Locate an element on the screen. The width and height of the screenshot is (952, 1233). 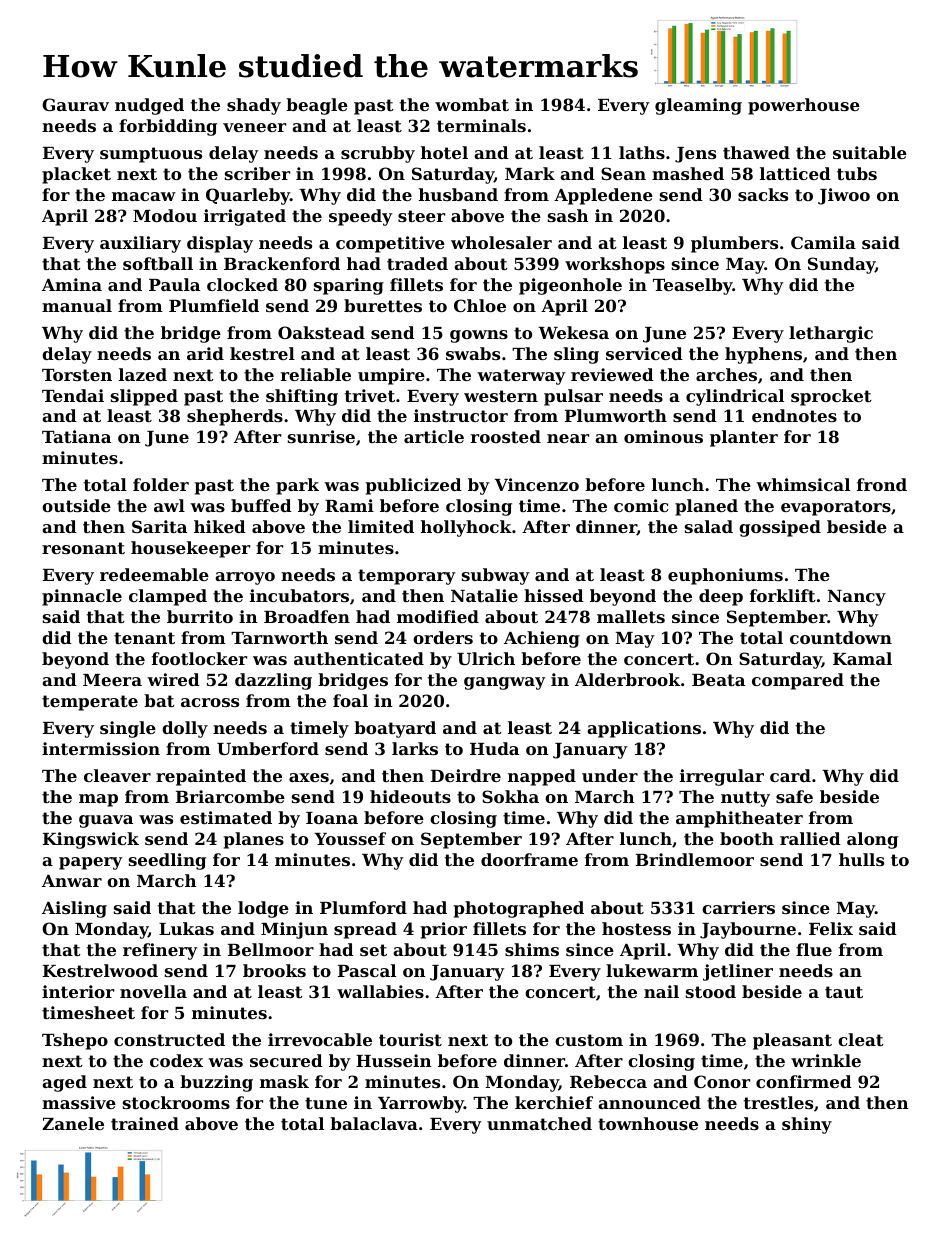
wombat is located at coordinates (472, 104).
